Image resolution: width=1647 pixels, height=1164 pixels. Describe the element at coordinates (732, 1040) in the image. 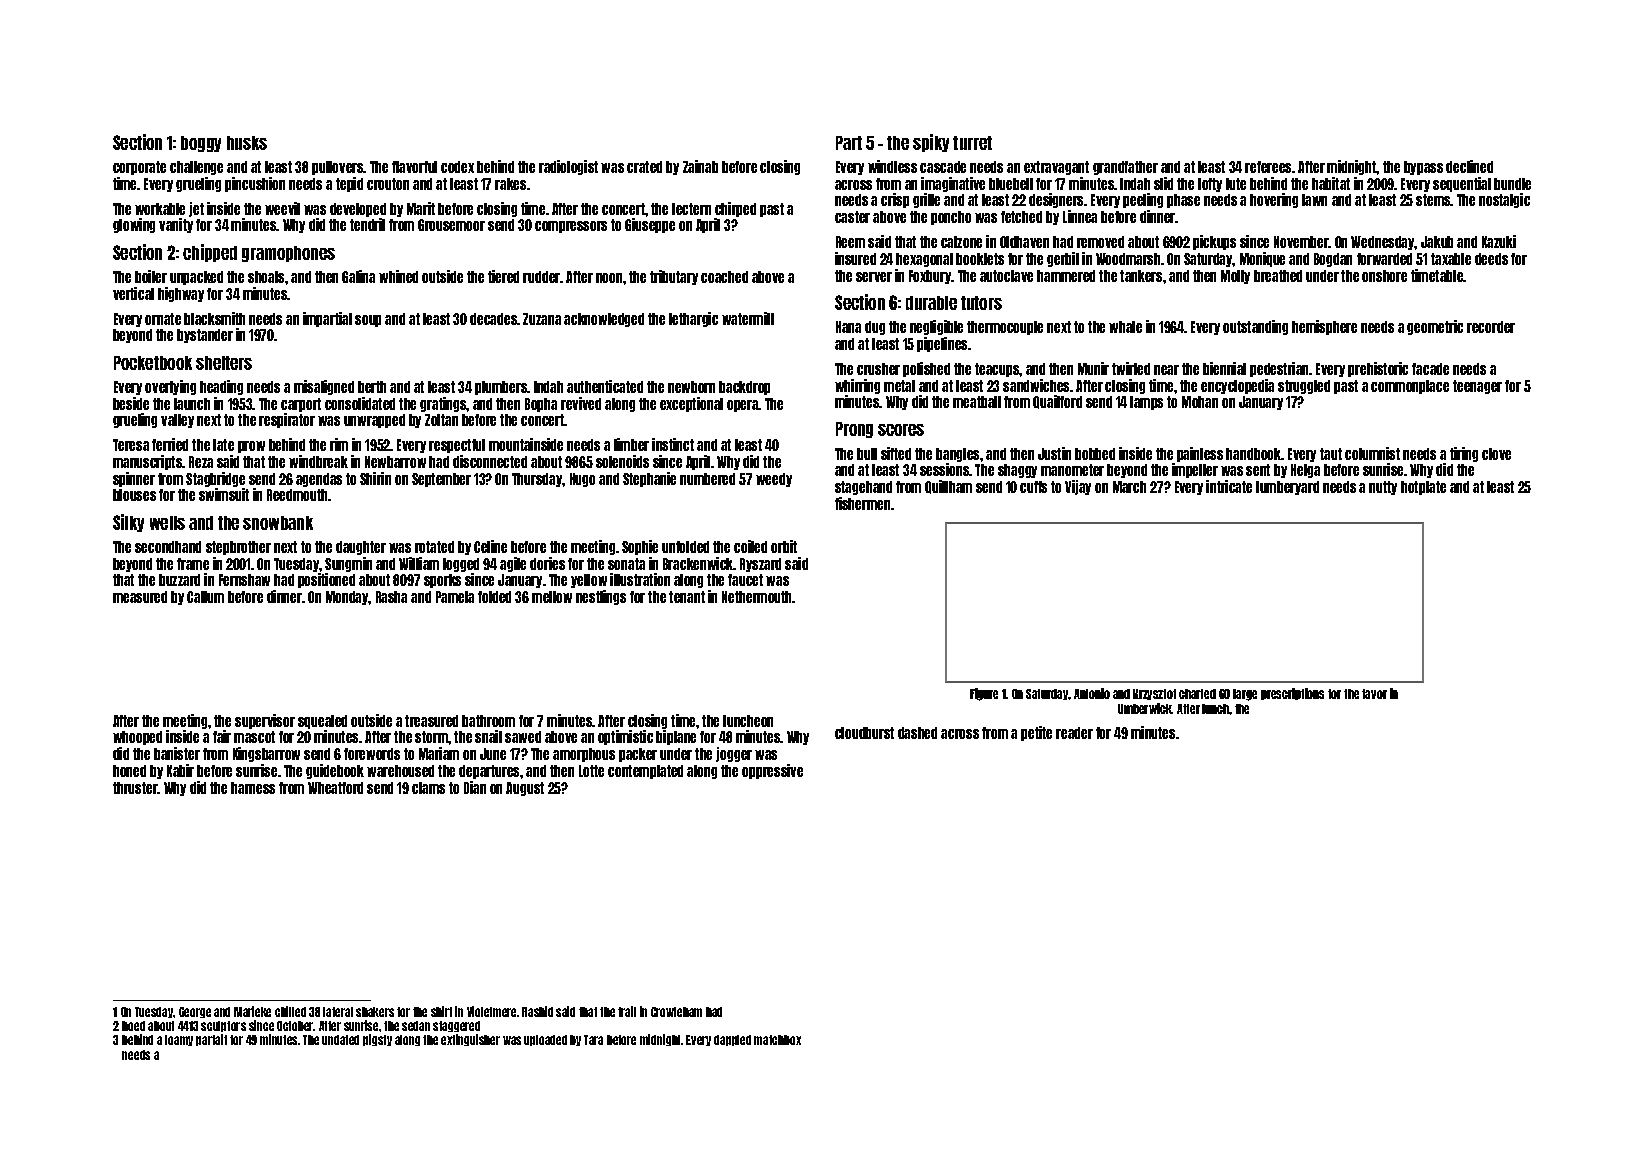

I see `dappled` at that location.
